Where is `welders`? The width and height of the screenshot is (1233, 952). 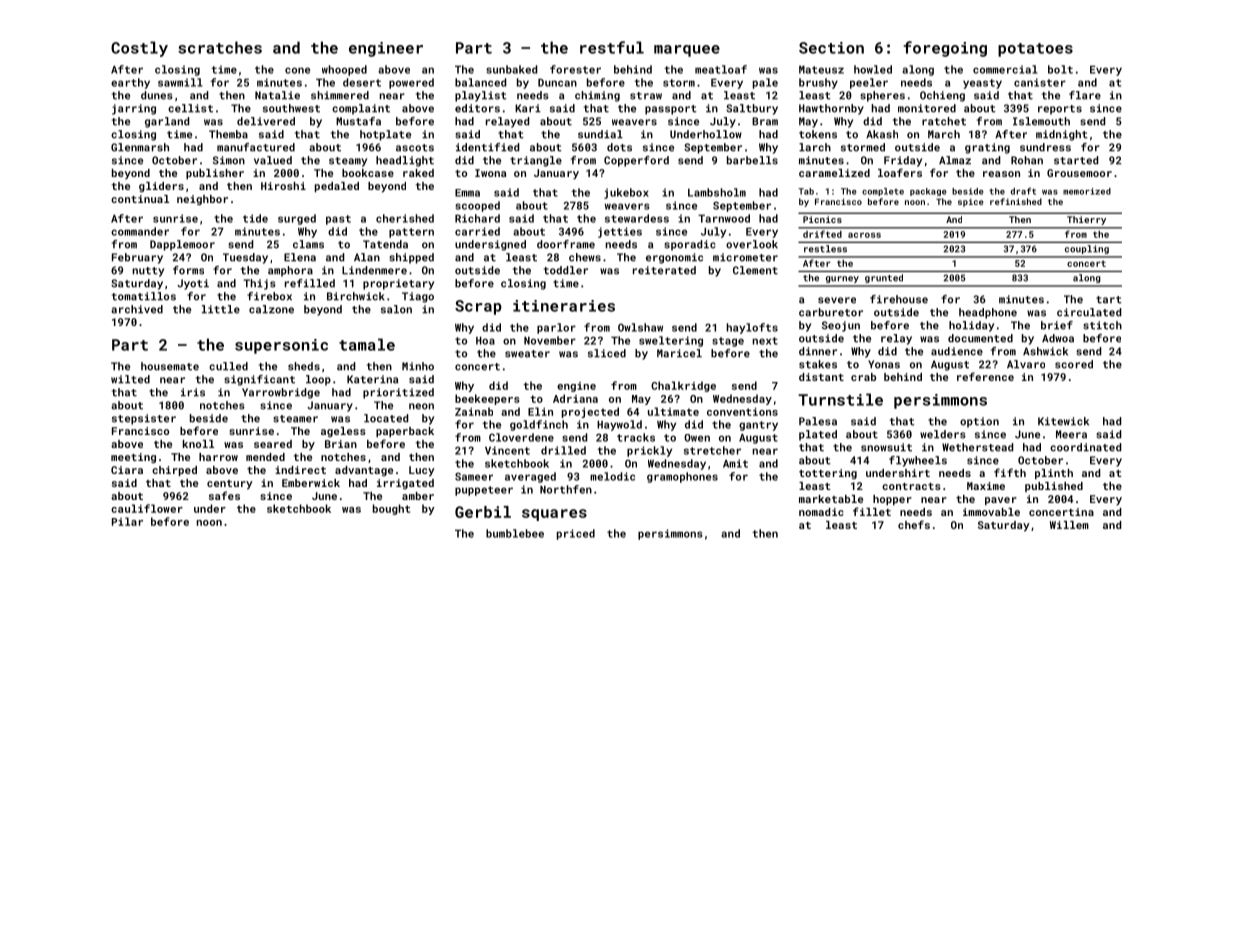
welders is located at coordinates (943, 434).
